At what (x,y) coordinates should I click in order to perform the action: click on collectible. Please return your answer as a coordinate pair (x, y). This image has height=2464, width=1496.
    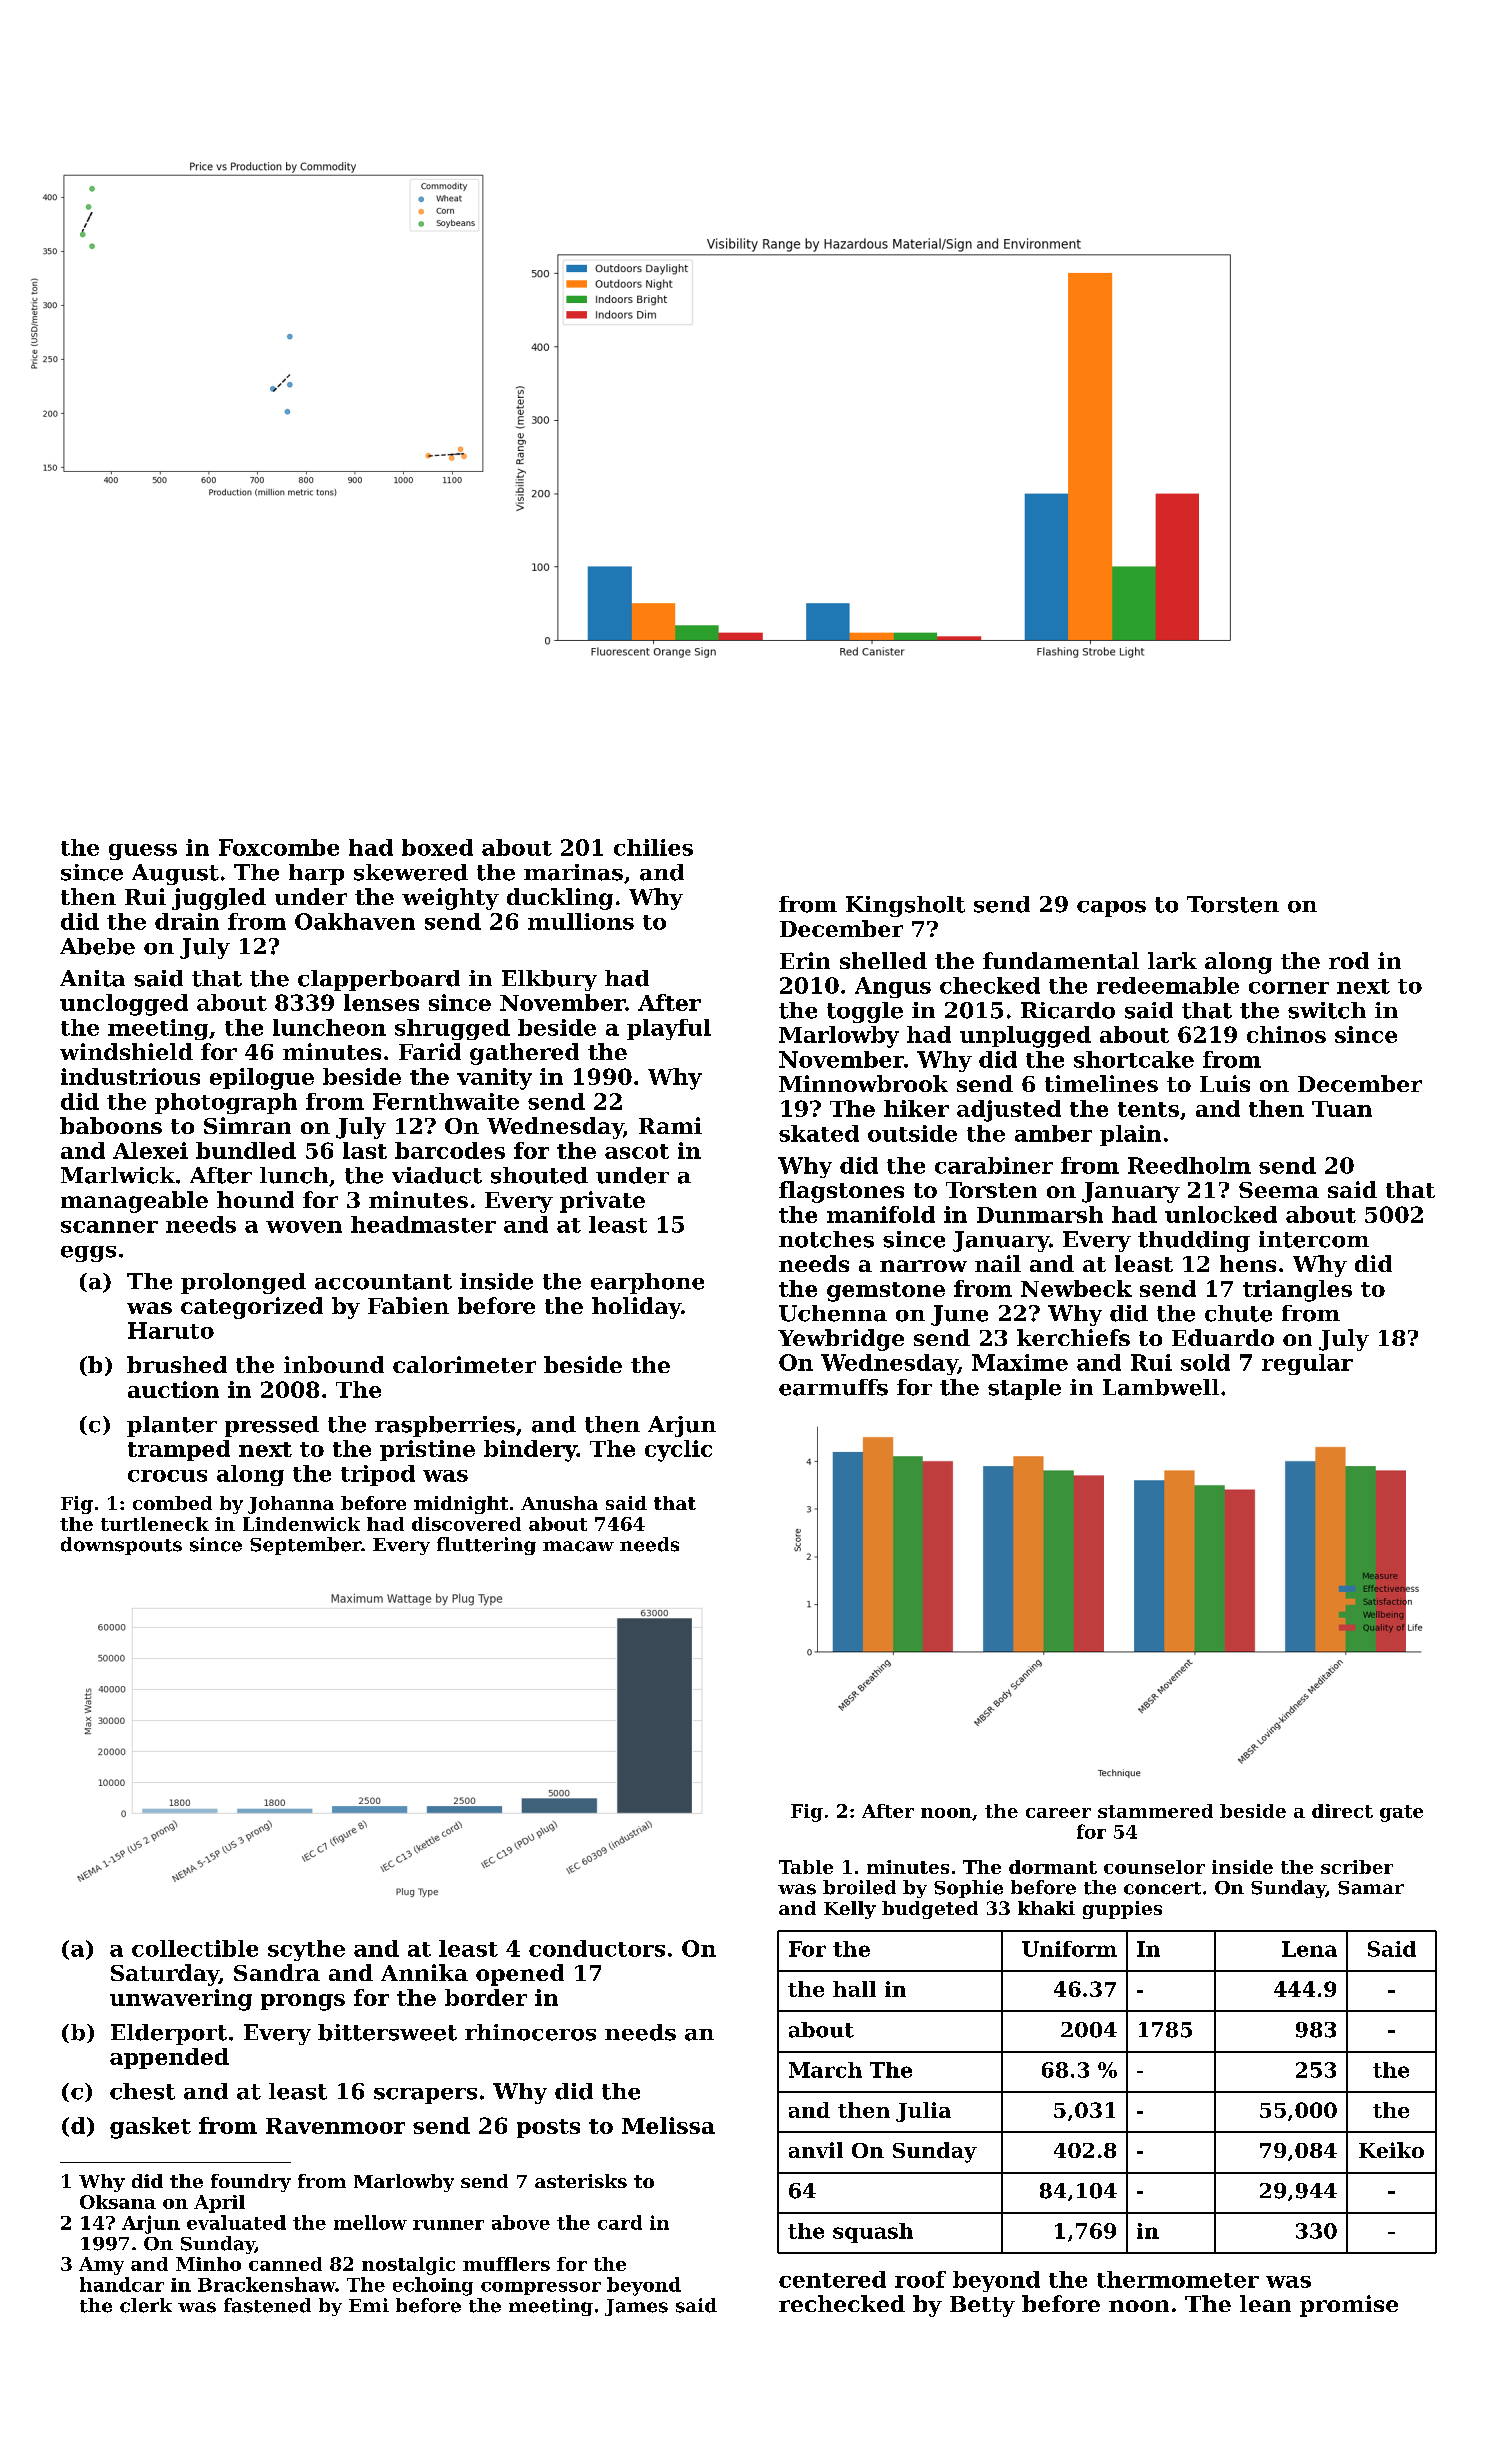
    Looking at the image, I should click on (195, 1948).
